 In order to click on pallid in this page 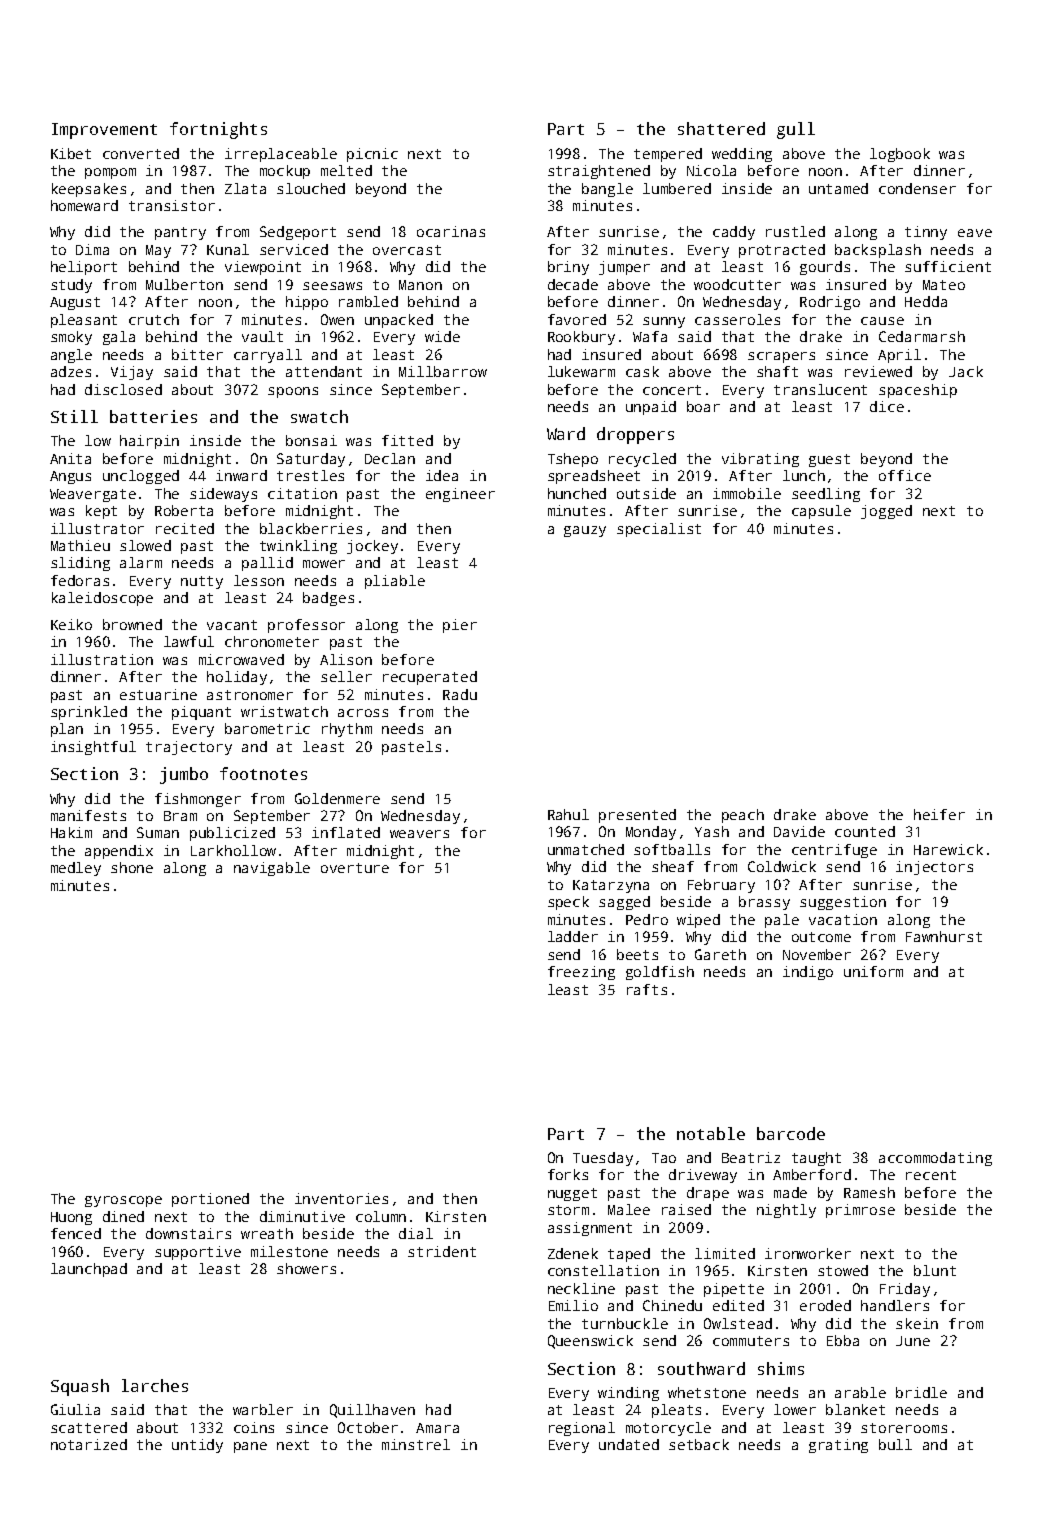, I will do `click(267, 564)`.
